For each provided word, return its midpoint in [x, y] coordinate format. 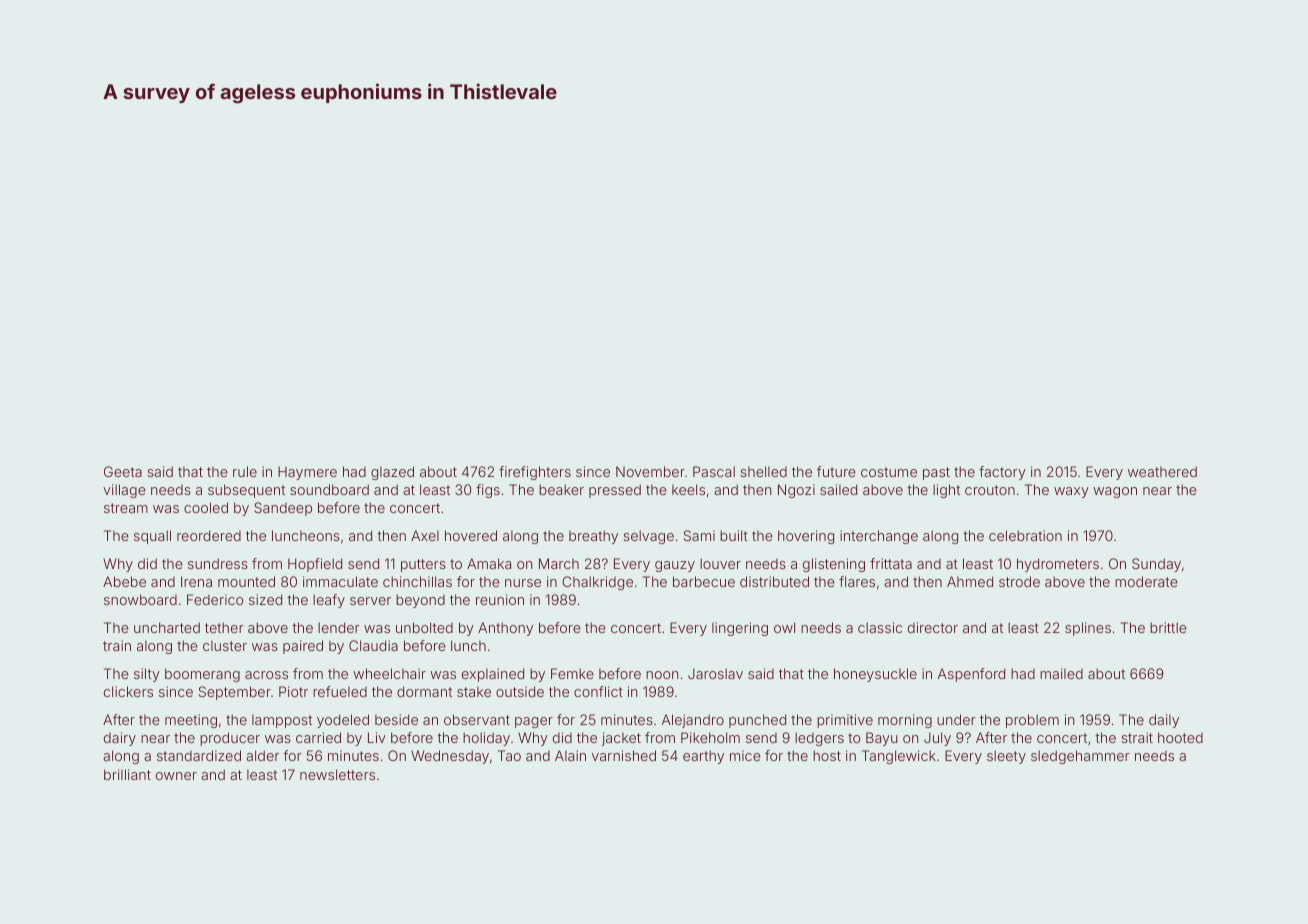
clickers [128, 691]
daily [1164, 721]
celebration [1025, 535]
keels [688, 489]
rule [245, 471]
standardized [199, 755]
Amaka [489, 563]
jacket [621, 739]
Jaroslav [715, 673]
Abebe [124, 581]
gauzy [675, 566]
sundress [218, 563]
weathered [1162, 471]
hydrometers [1058, 565]
